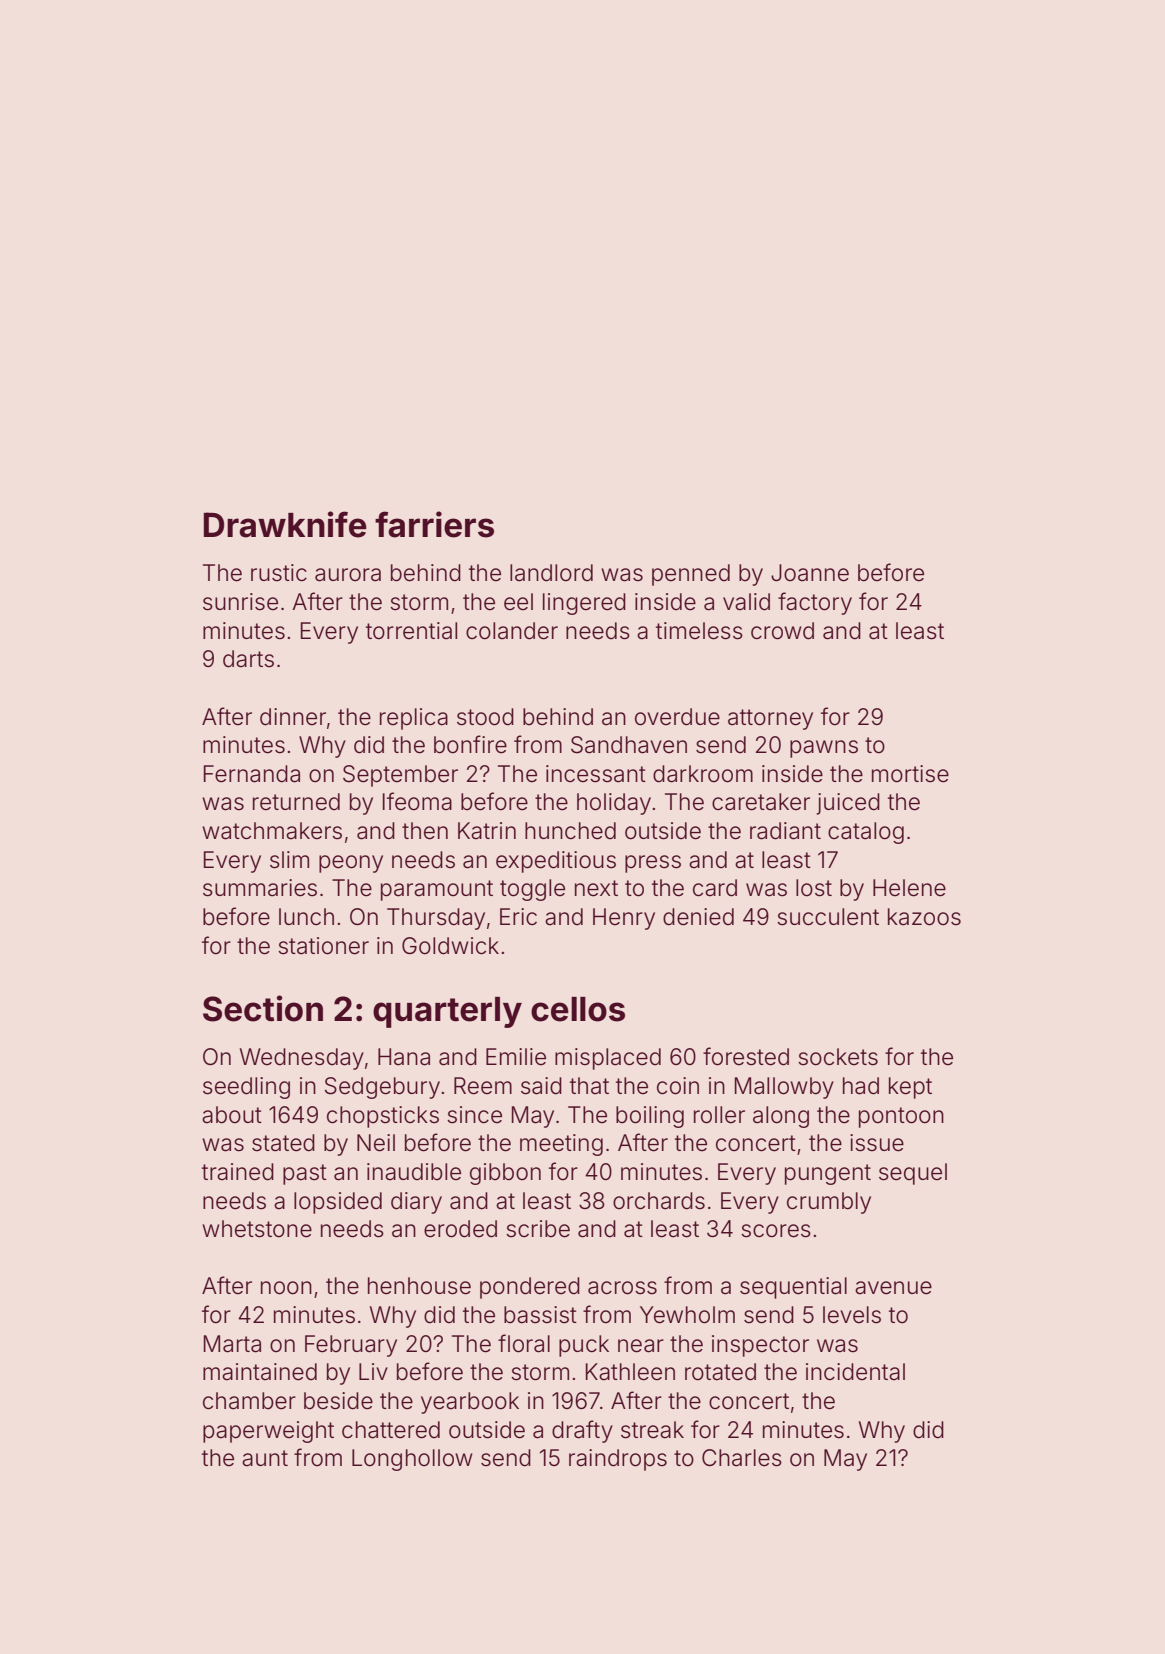 This screenshot has width=1165, height=1654. I want to click on crumbly, so click(829, 1203).
